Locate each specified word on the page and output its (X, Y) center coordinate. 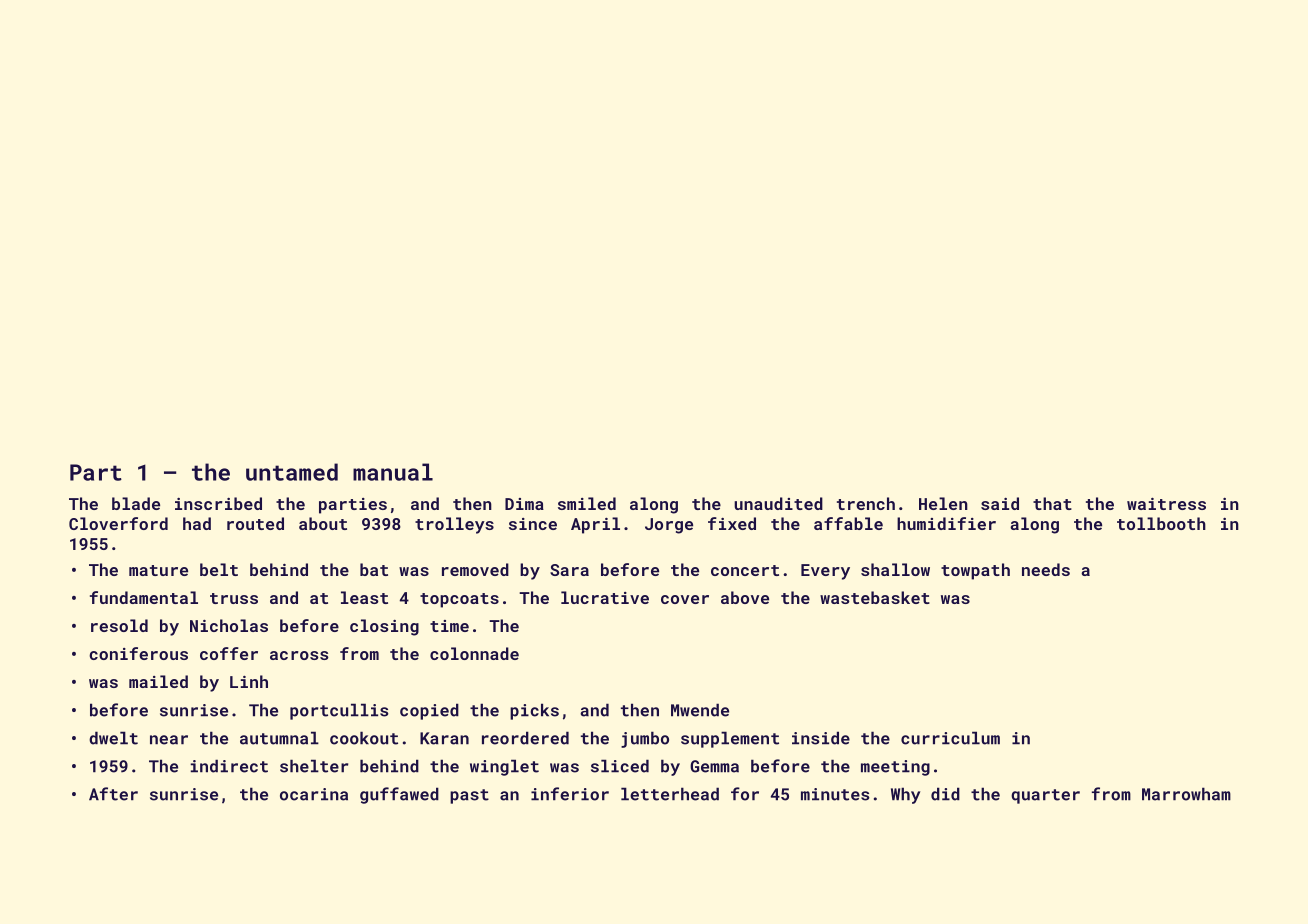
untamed (292, 472)
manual (393, 472)
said (1000, 503)
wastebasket (875, 597)
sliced (620, 766)
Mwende (700, 710)
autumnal (279, 738)
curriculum (950, 738)
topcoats (459, 600)
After (113, 794)
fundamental (144, 597)
